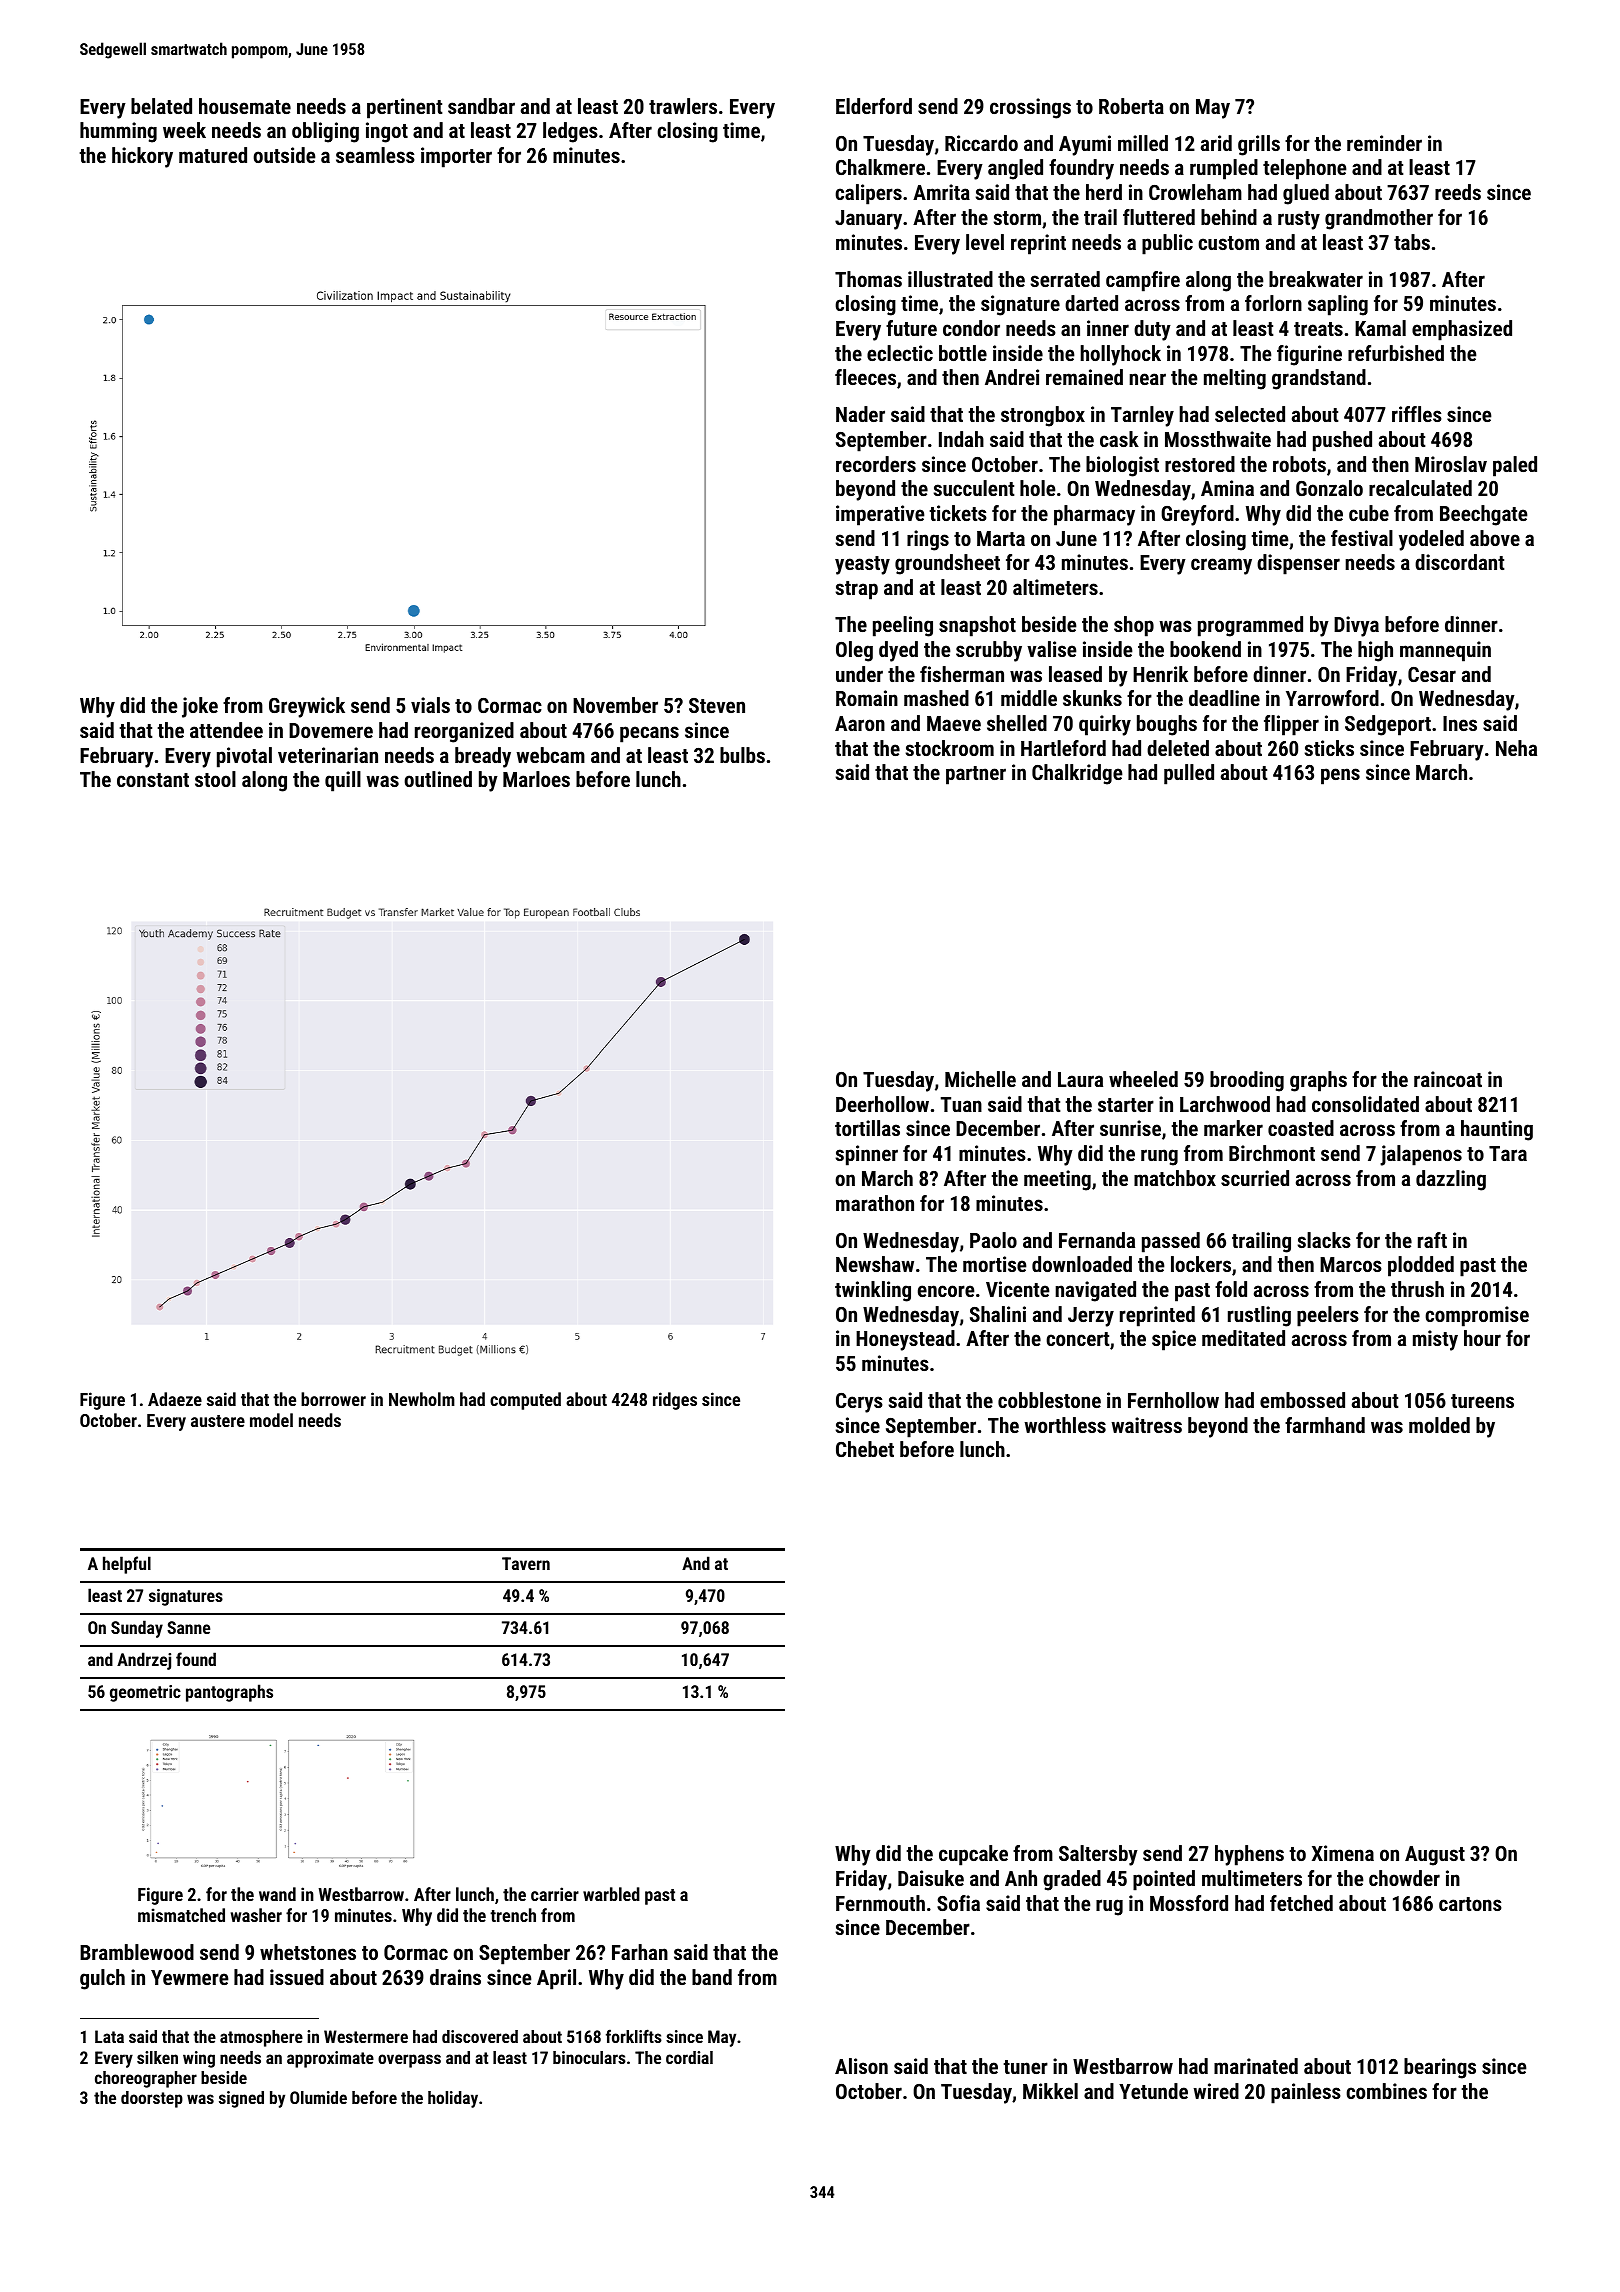 This screenshot has height=2292, width=1620. I want to click on brooding, so click(1247, 1081).
